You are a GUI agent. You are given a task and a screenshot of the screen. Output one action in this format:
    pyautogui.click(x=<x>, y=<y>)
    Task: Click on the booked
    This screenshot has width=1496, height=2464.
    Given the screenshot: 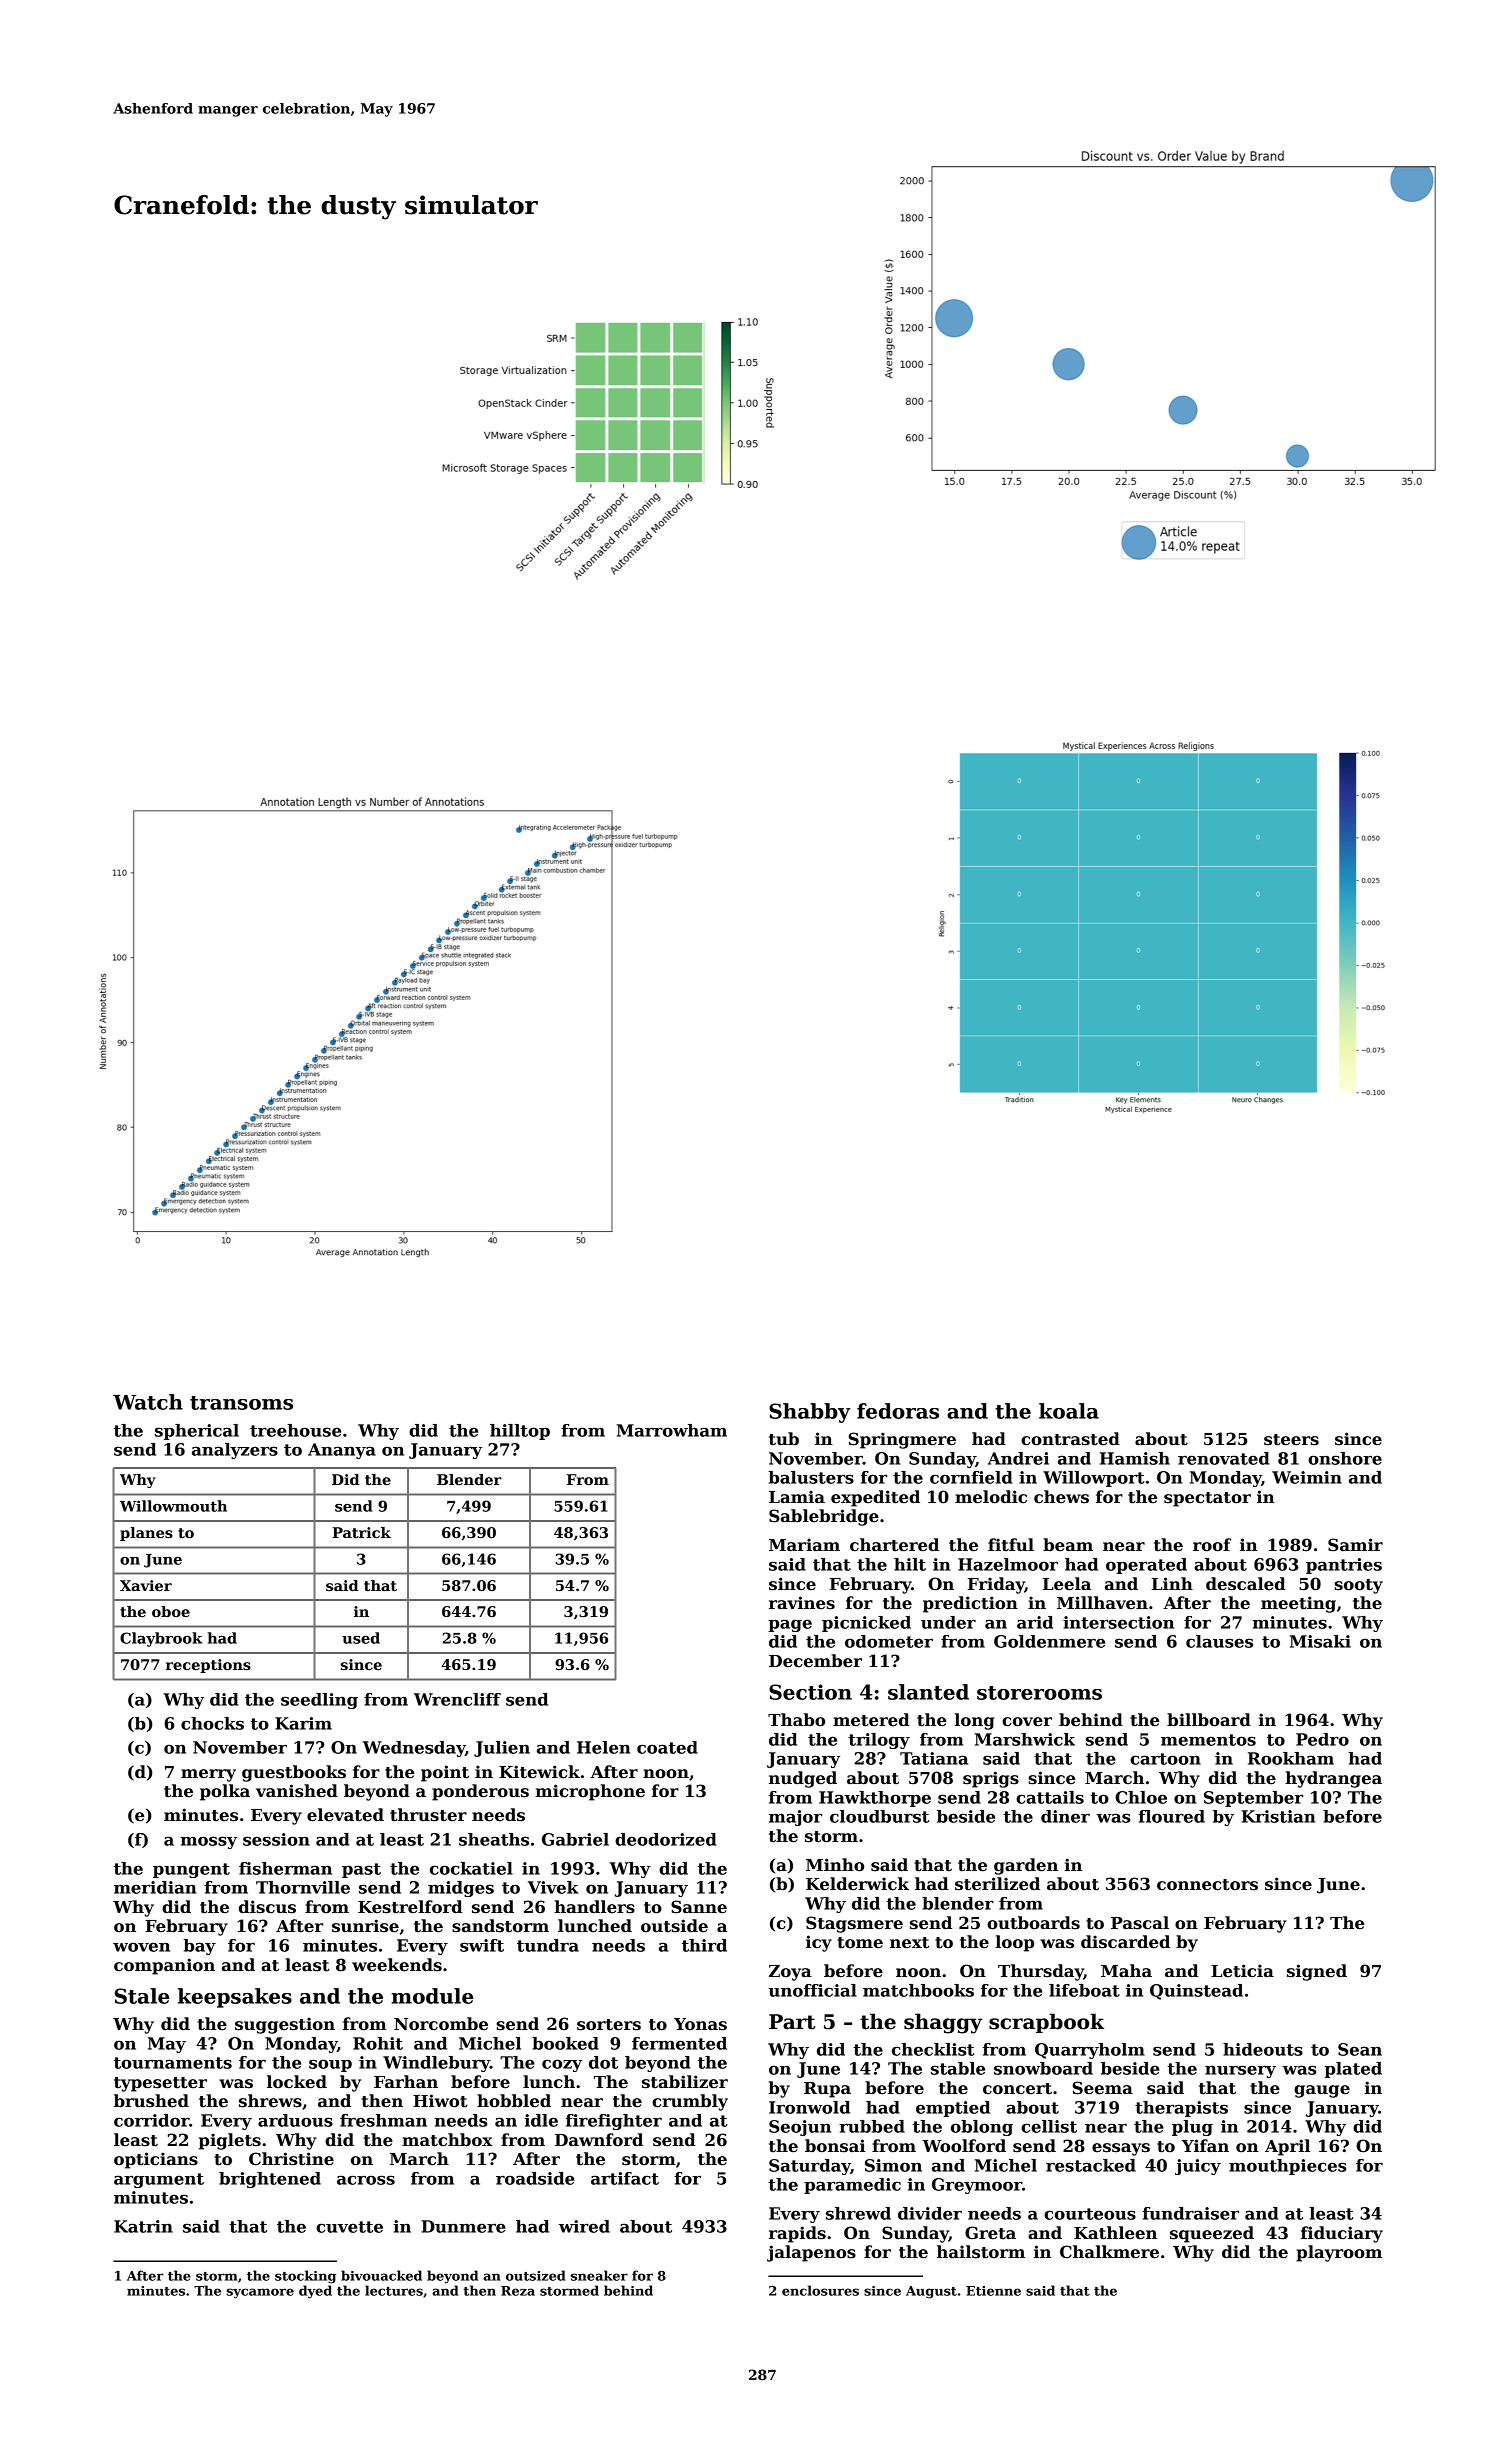 What is the action you would take?
    pyautogui.click(x=565, y=2043)
